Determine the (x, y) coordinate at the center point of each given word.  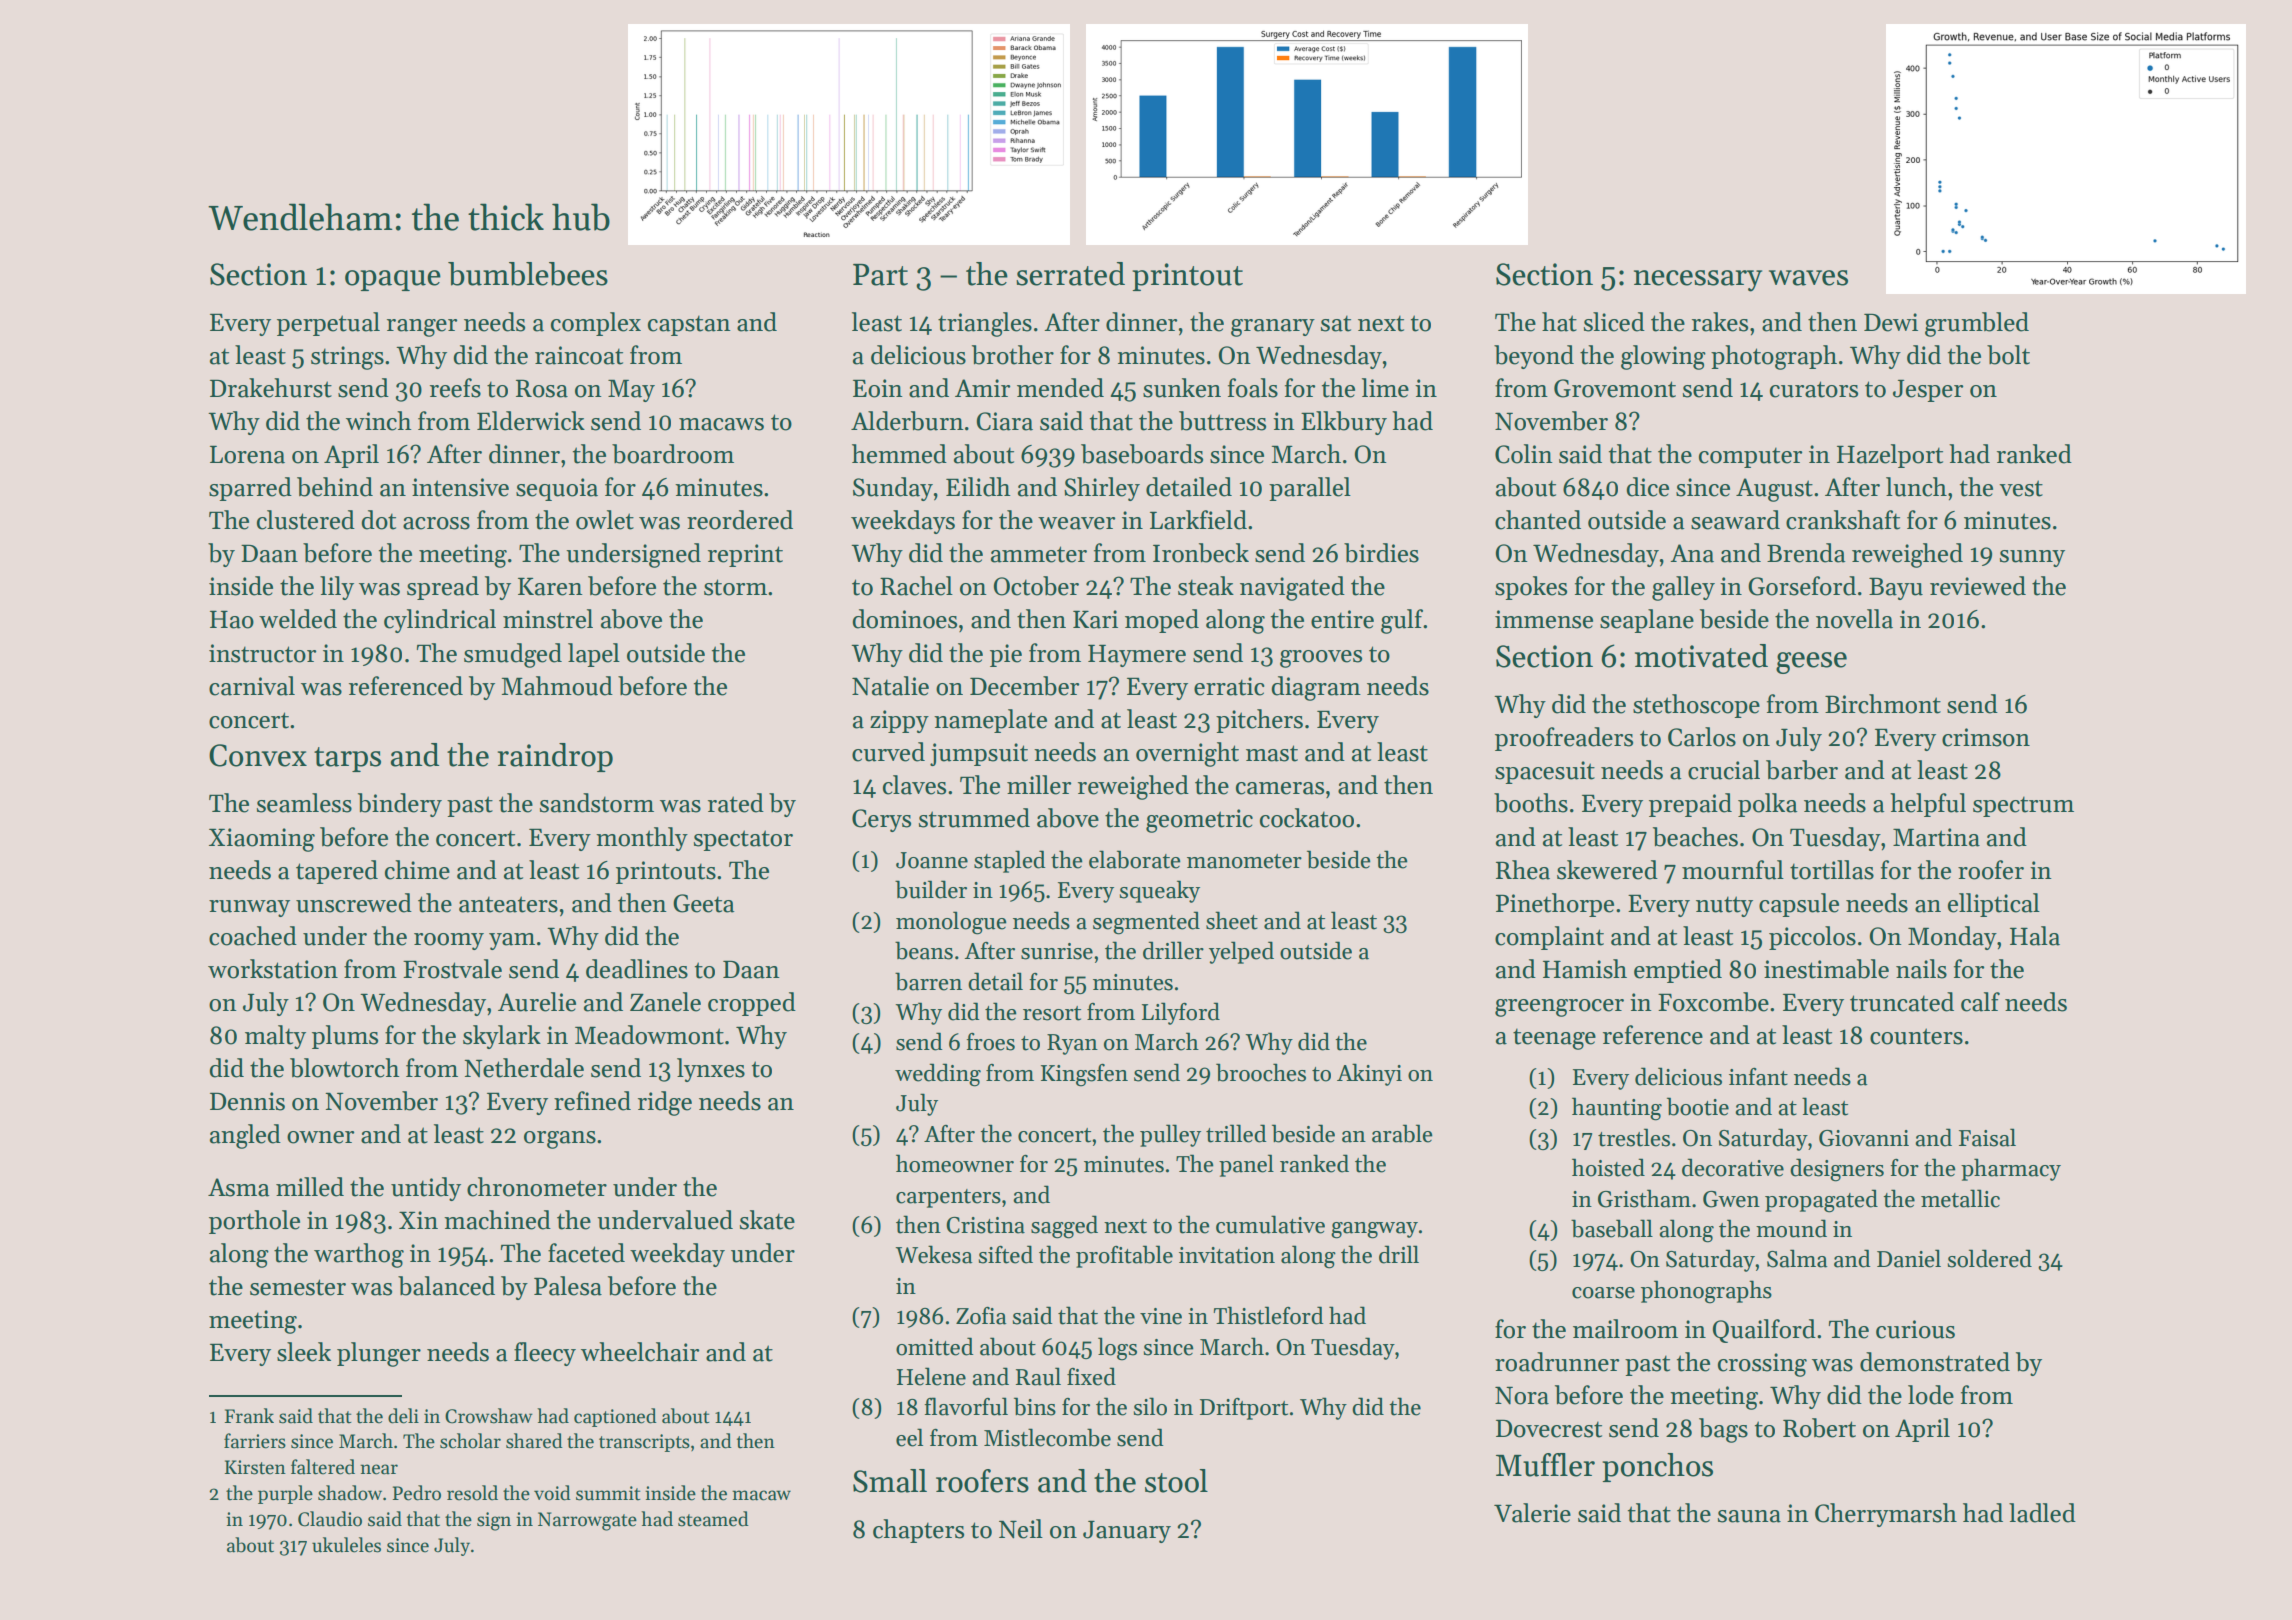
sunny (2032, 558)
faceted (586, 1253)
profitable (1124, 1256)
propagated (1821, 1201)
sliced (1614, 322)
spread (443, 588)
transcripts (644, 1443)
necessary (1698, 281)
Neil (1021, 1529)
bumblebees (528, 274)
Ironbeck (1201, 553)
